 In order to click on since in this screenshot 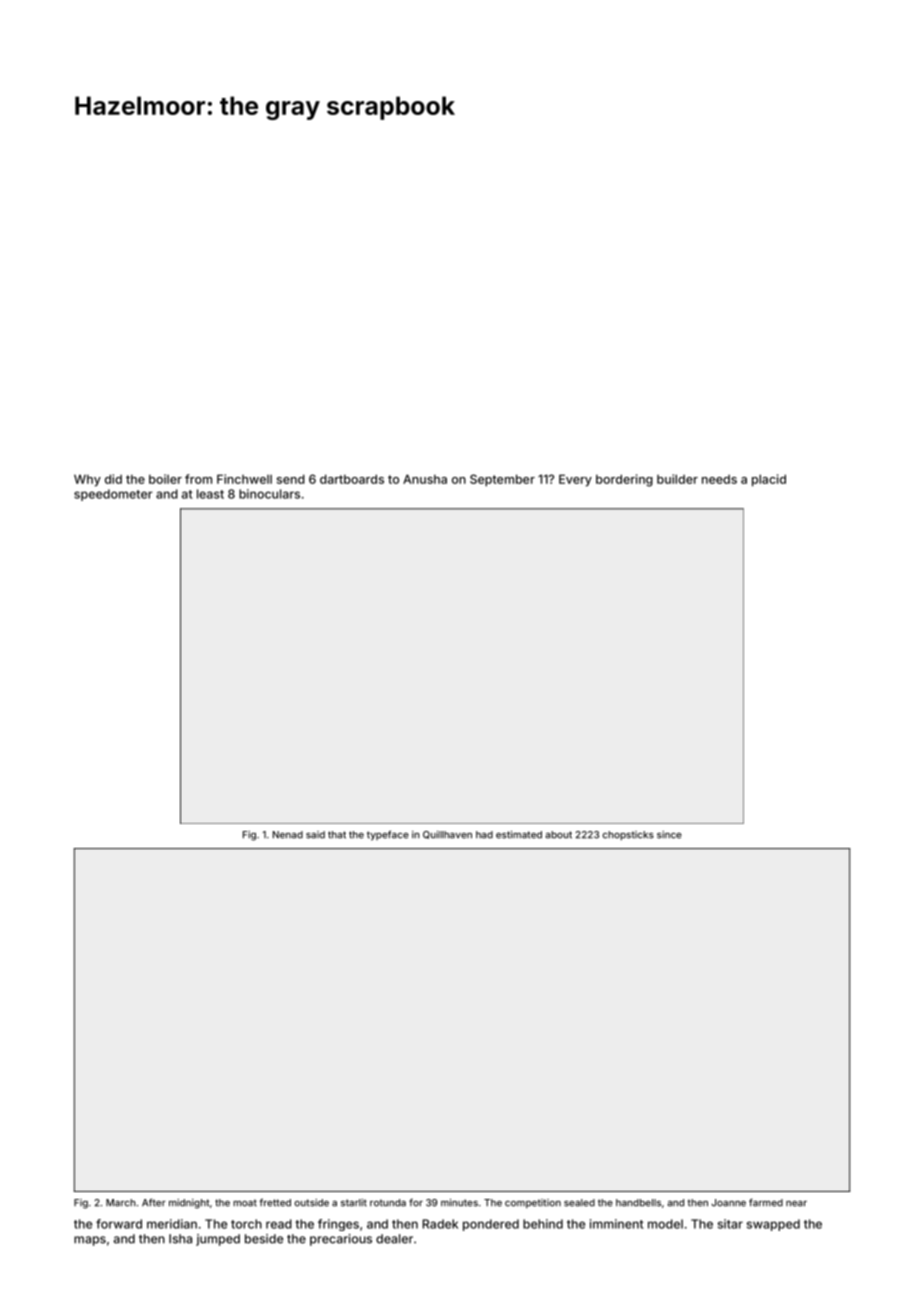, I will do `click(669, 835)`.
